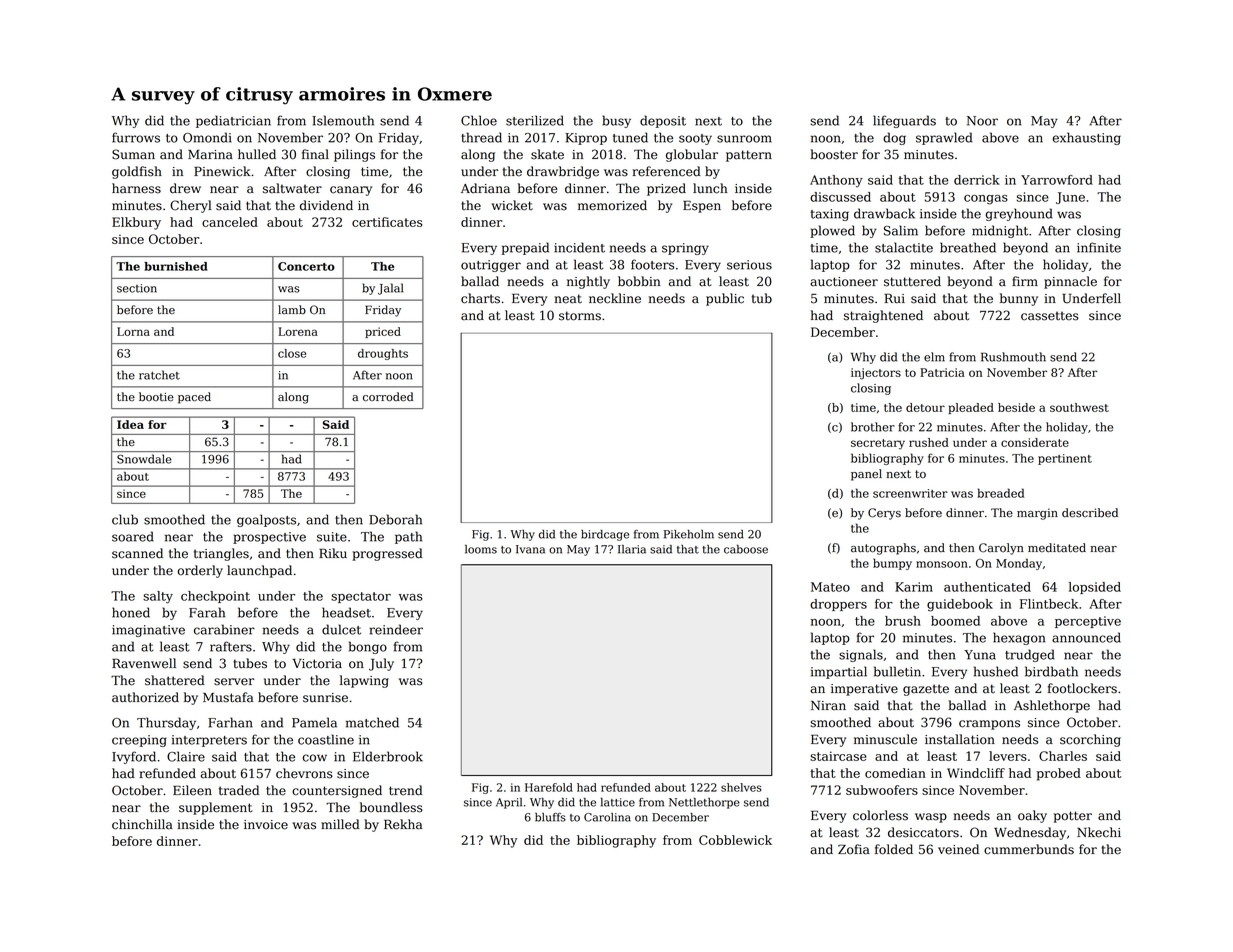 This screenshot has height=952, width=1233. Describe the element at coordinates (191, 206) in the screenshot. I see `Cheryl` at that location.
